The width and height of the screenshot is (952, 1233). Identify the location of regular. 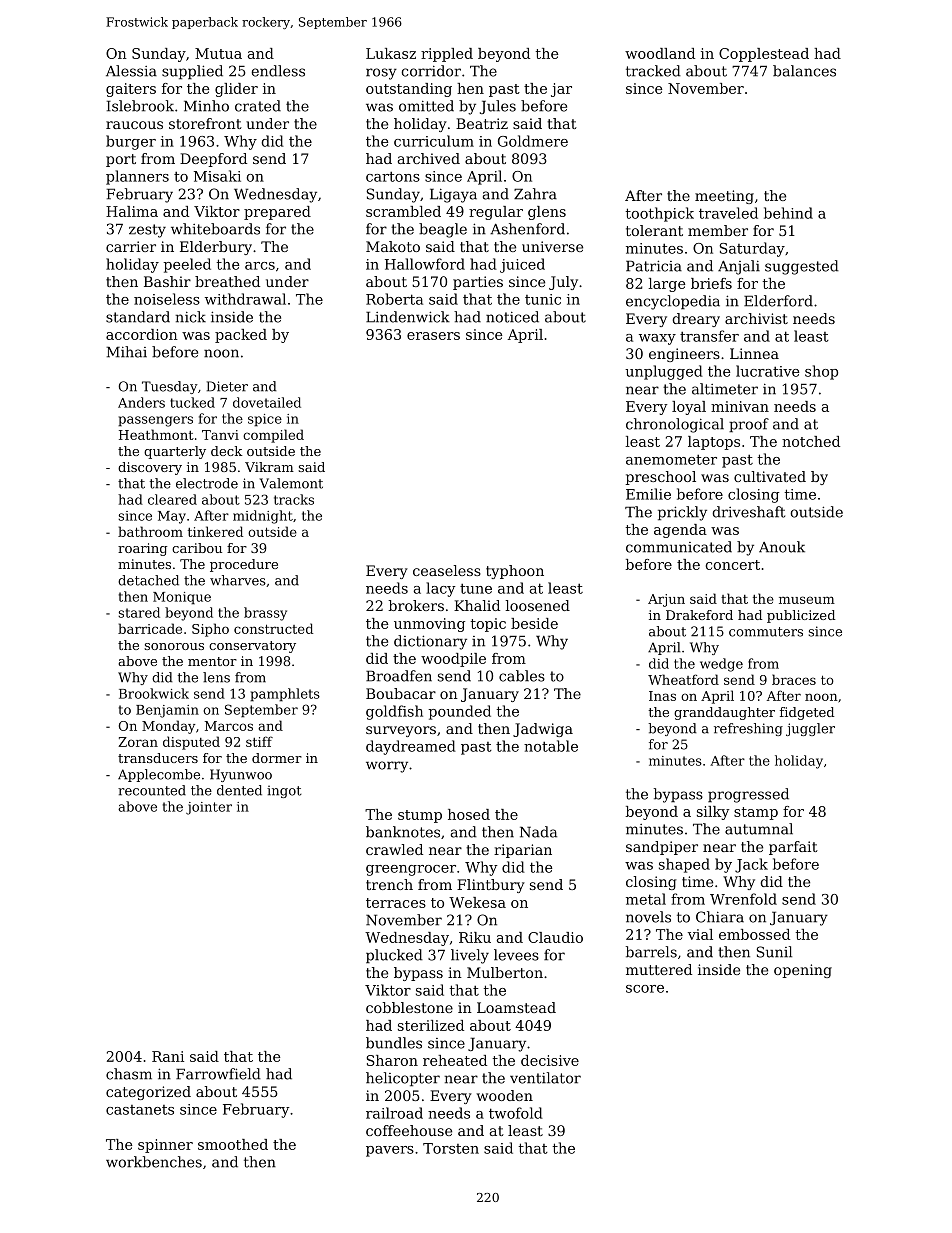
(496, 213).
